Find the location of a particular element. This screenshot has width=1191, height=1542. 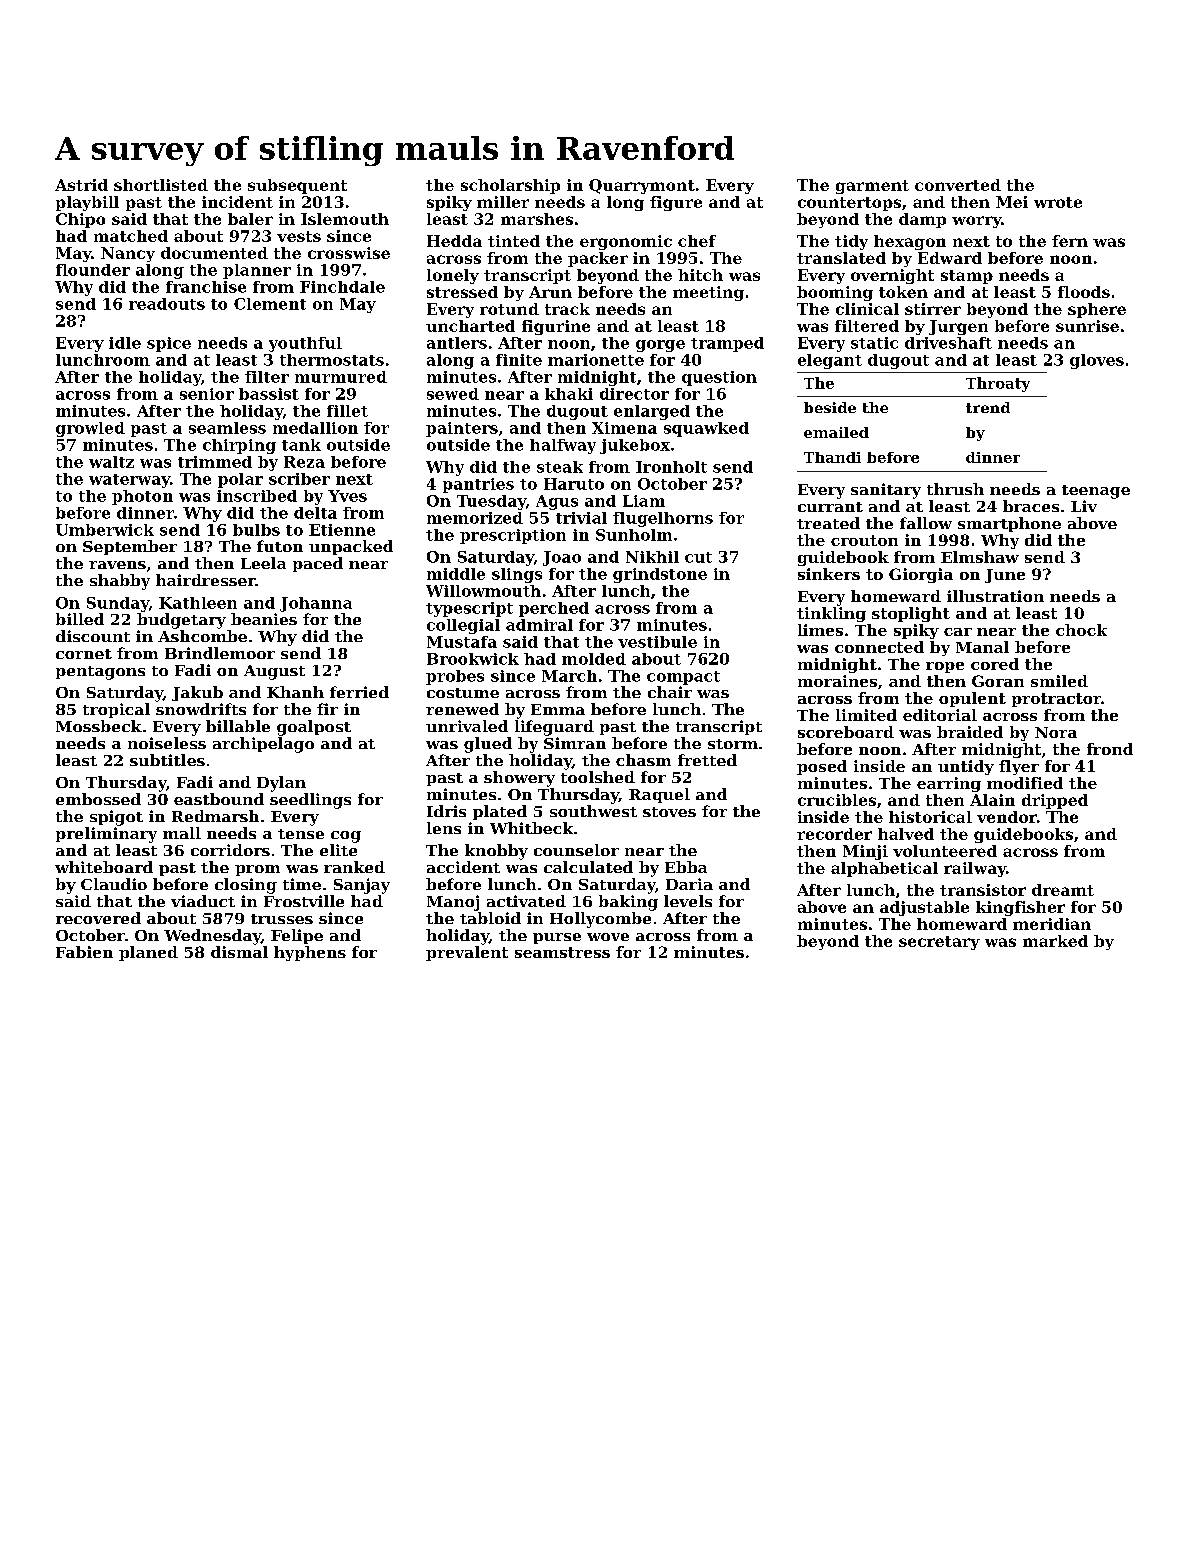

senior is located at coordinates (207, 394).
